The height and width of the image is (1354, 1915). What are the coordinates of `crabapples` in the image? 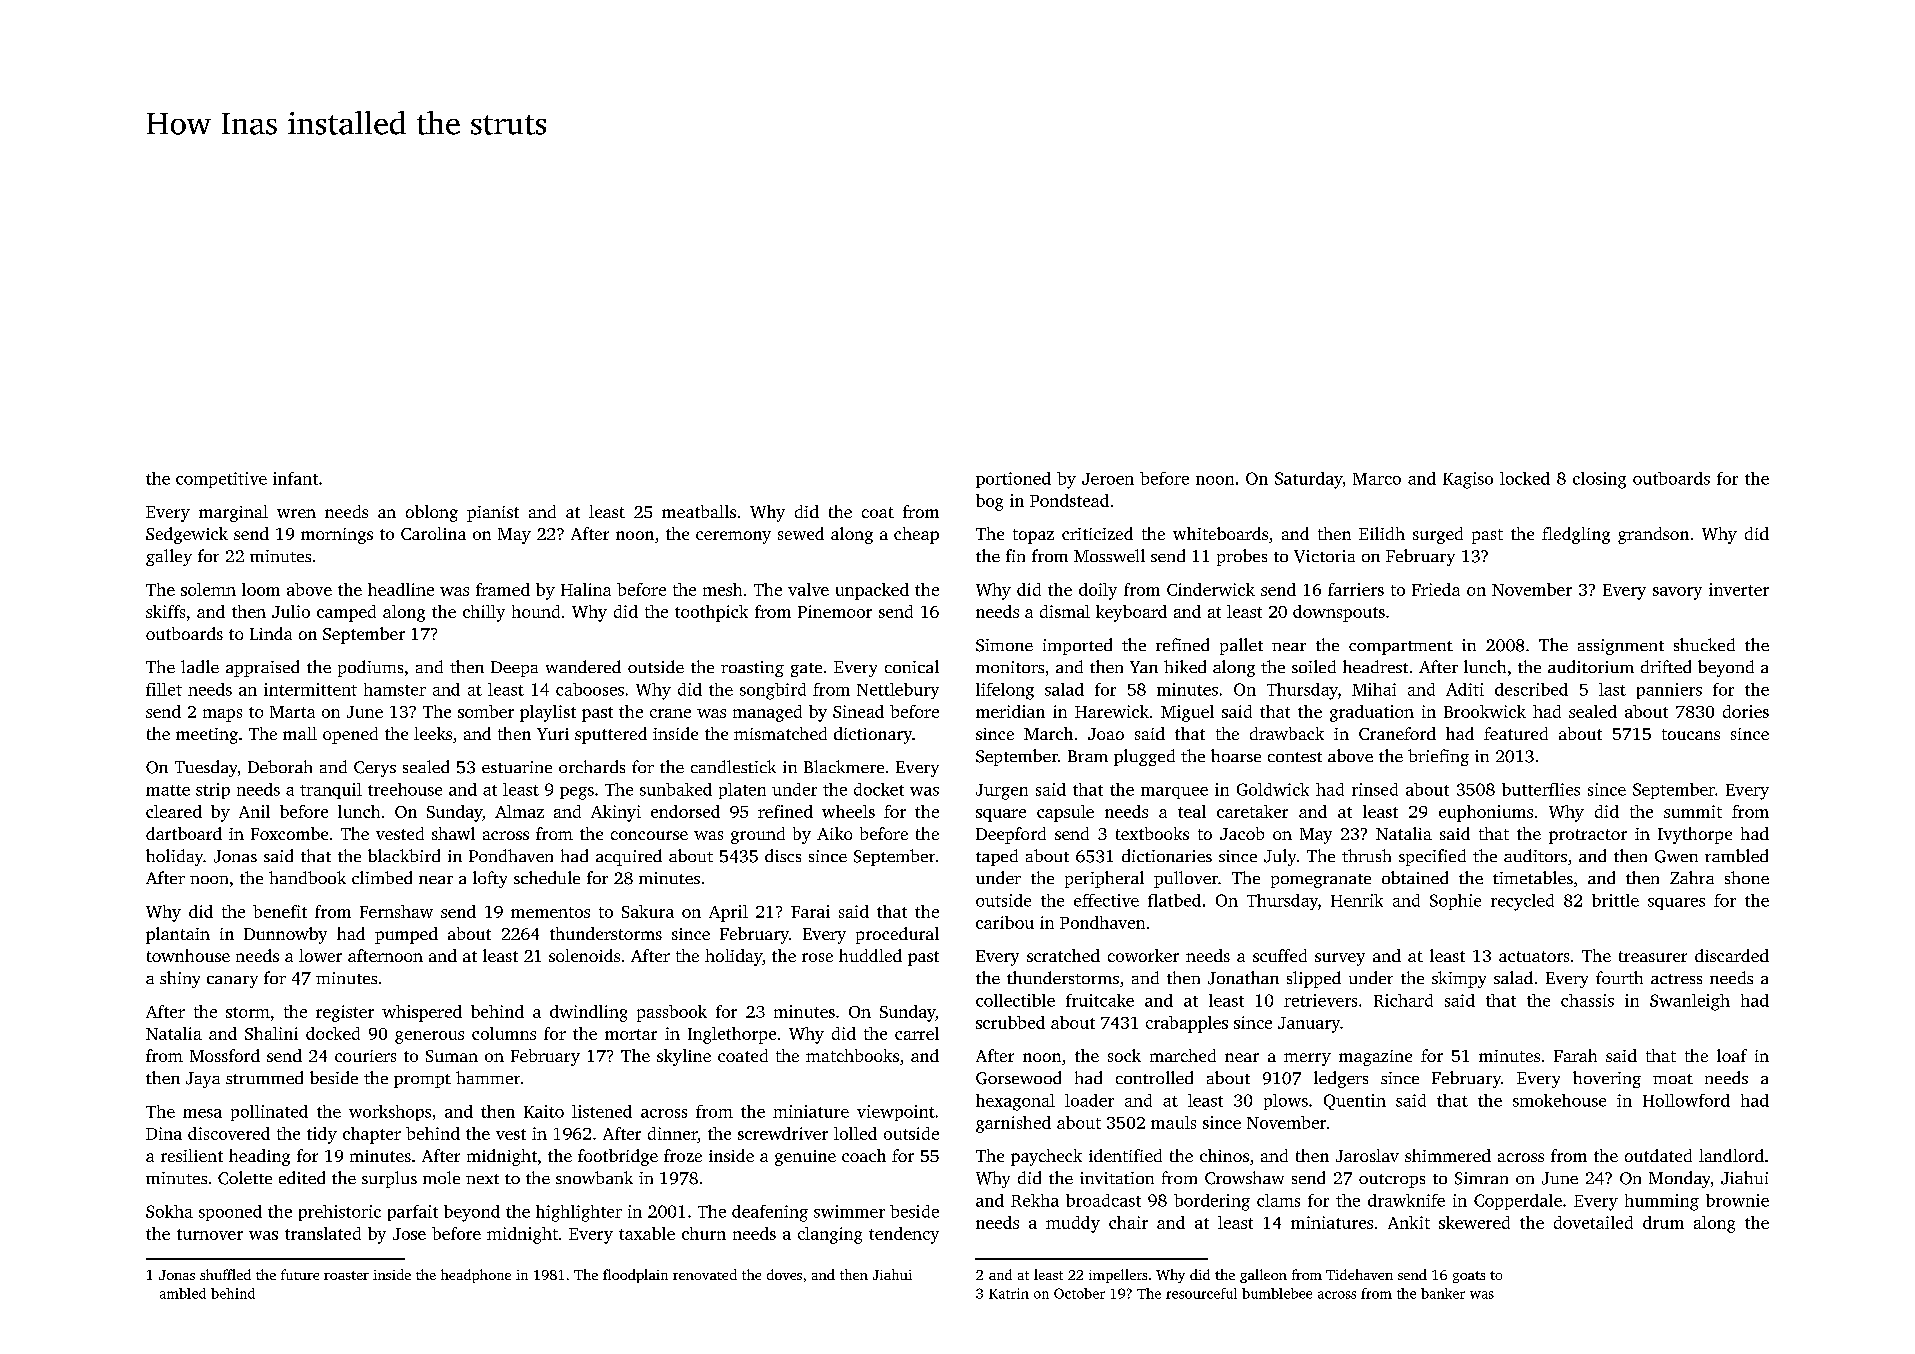 It's located at (1187, 1024).
